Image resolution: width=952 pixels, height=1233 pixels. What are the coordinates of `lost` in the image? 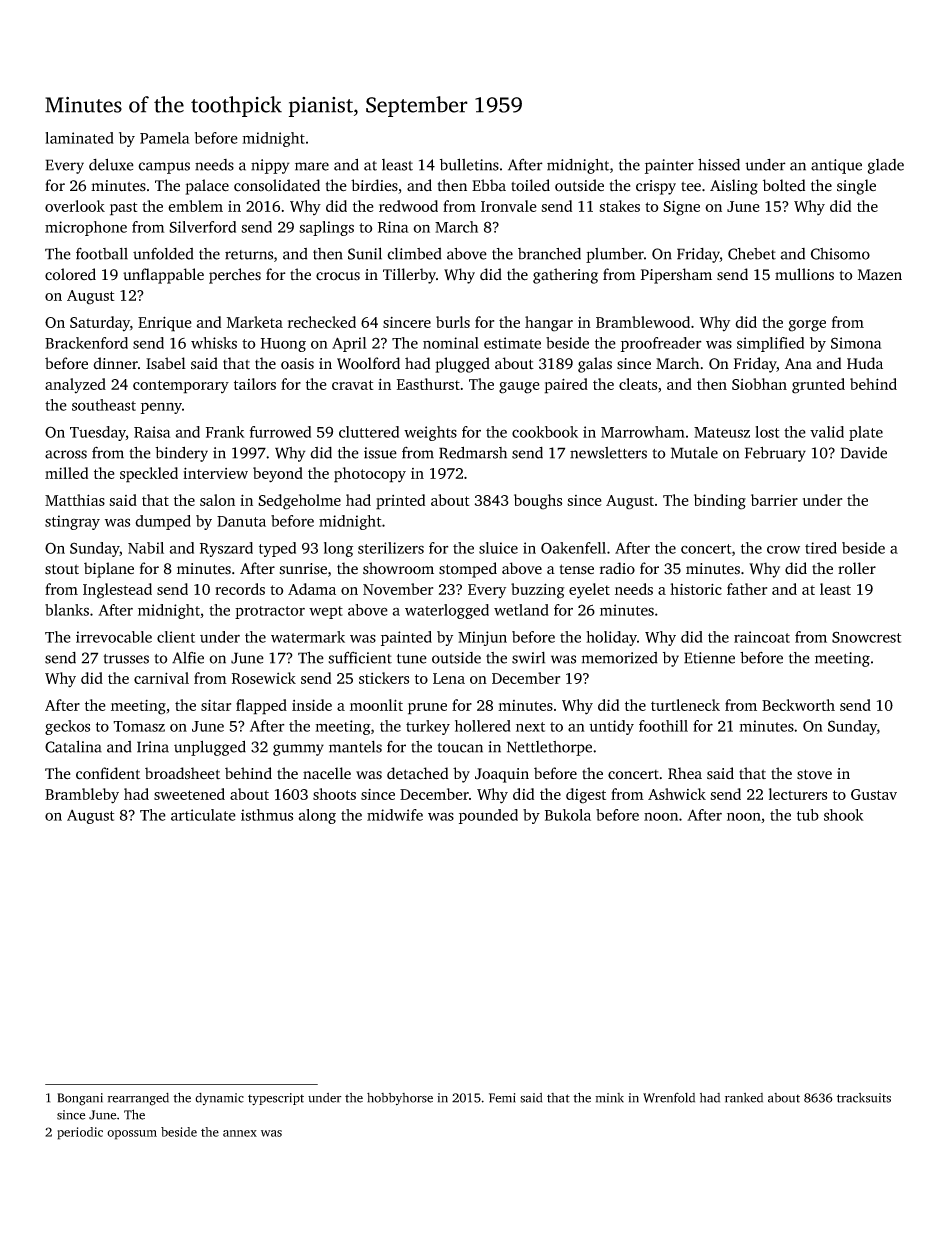 It's located at (767, 432).
